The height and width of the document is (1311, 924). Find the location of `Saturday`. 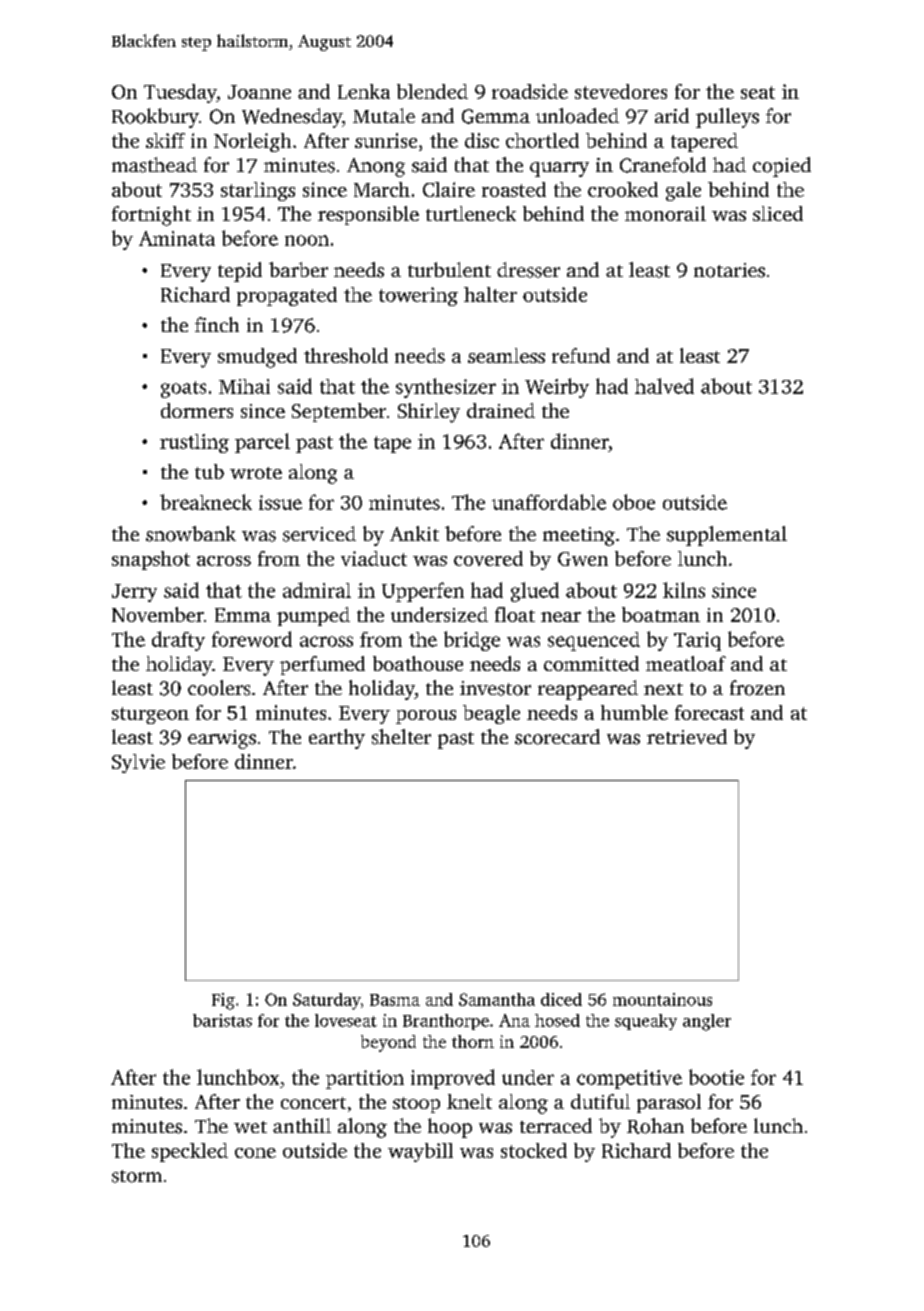

Saturday is located at coordinates (326, 1001).
